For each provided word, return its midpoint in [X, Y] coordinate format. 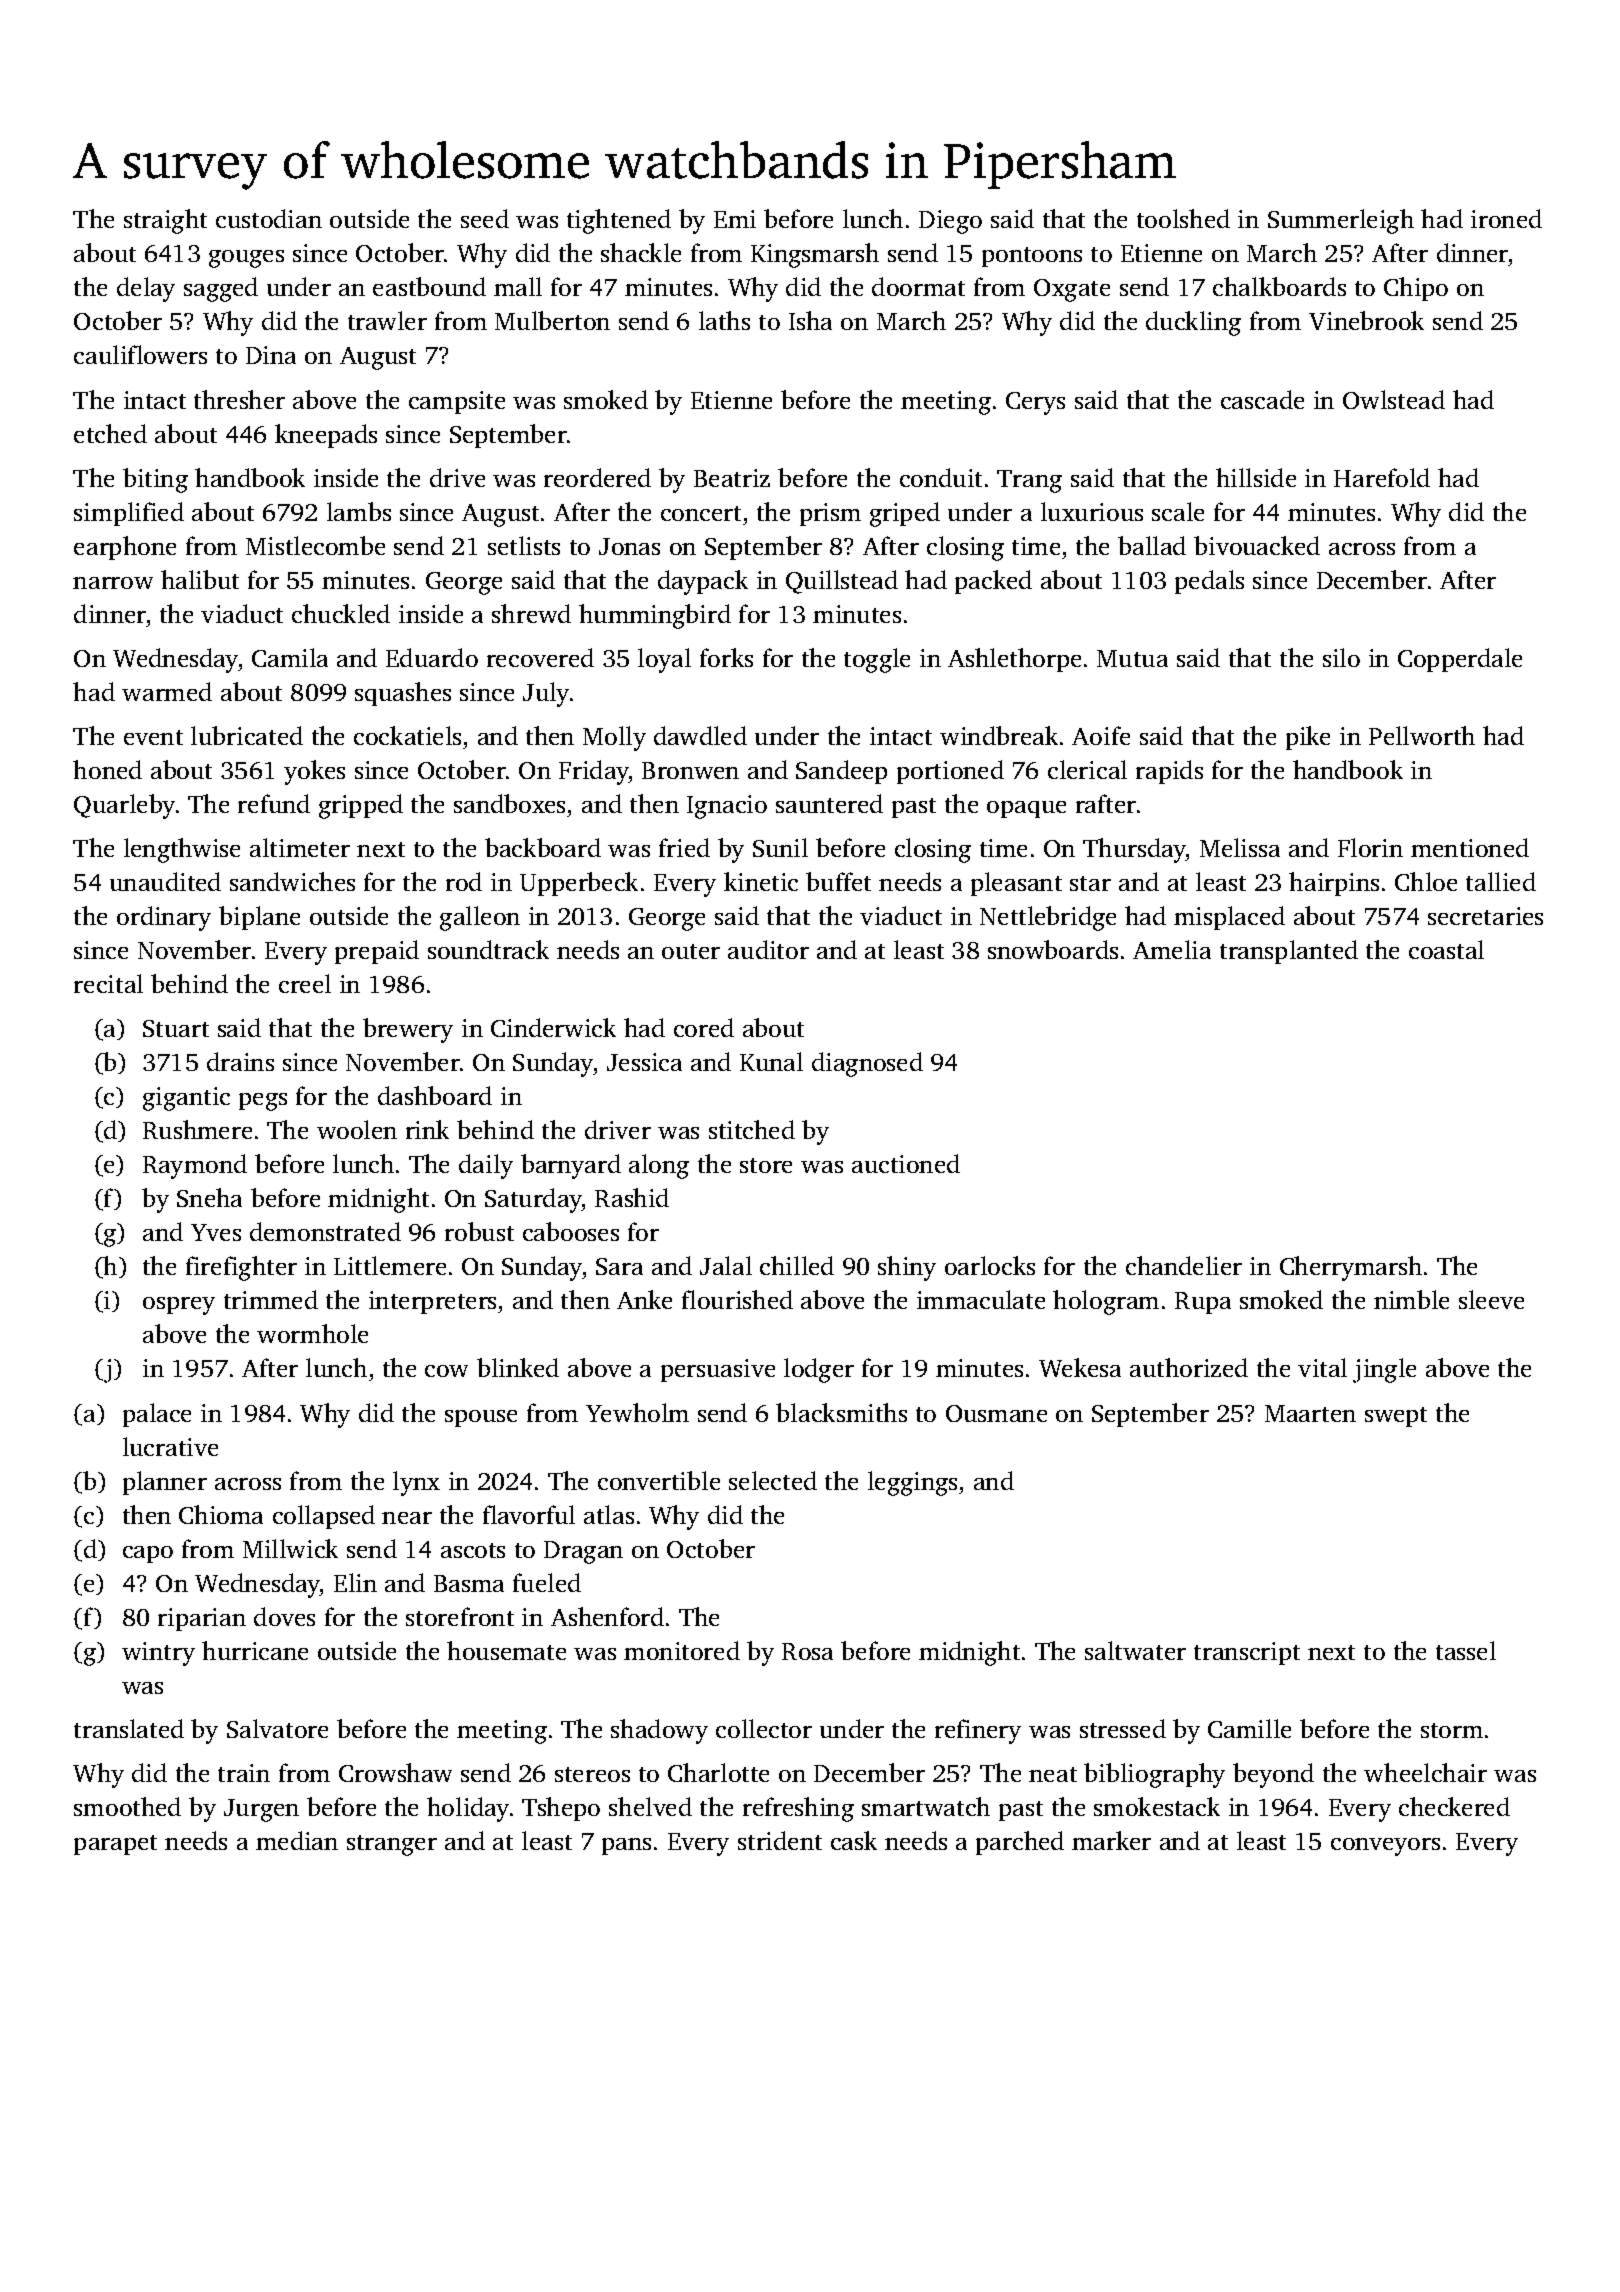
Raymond [195, 1166]
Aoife [1101, 735]
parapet [115, 1845]
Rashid [632, 1197]
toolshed [1183, 218]
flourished [737, 1299]
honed [107, 769]
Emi [735, 219]
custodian [269, 218]
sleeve [1491, 1299]
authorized [1189, 1367]
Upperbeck [579, 884]
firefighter [241, 1268]
